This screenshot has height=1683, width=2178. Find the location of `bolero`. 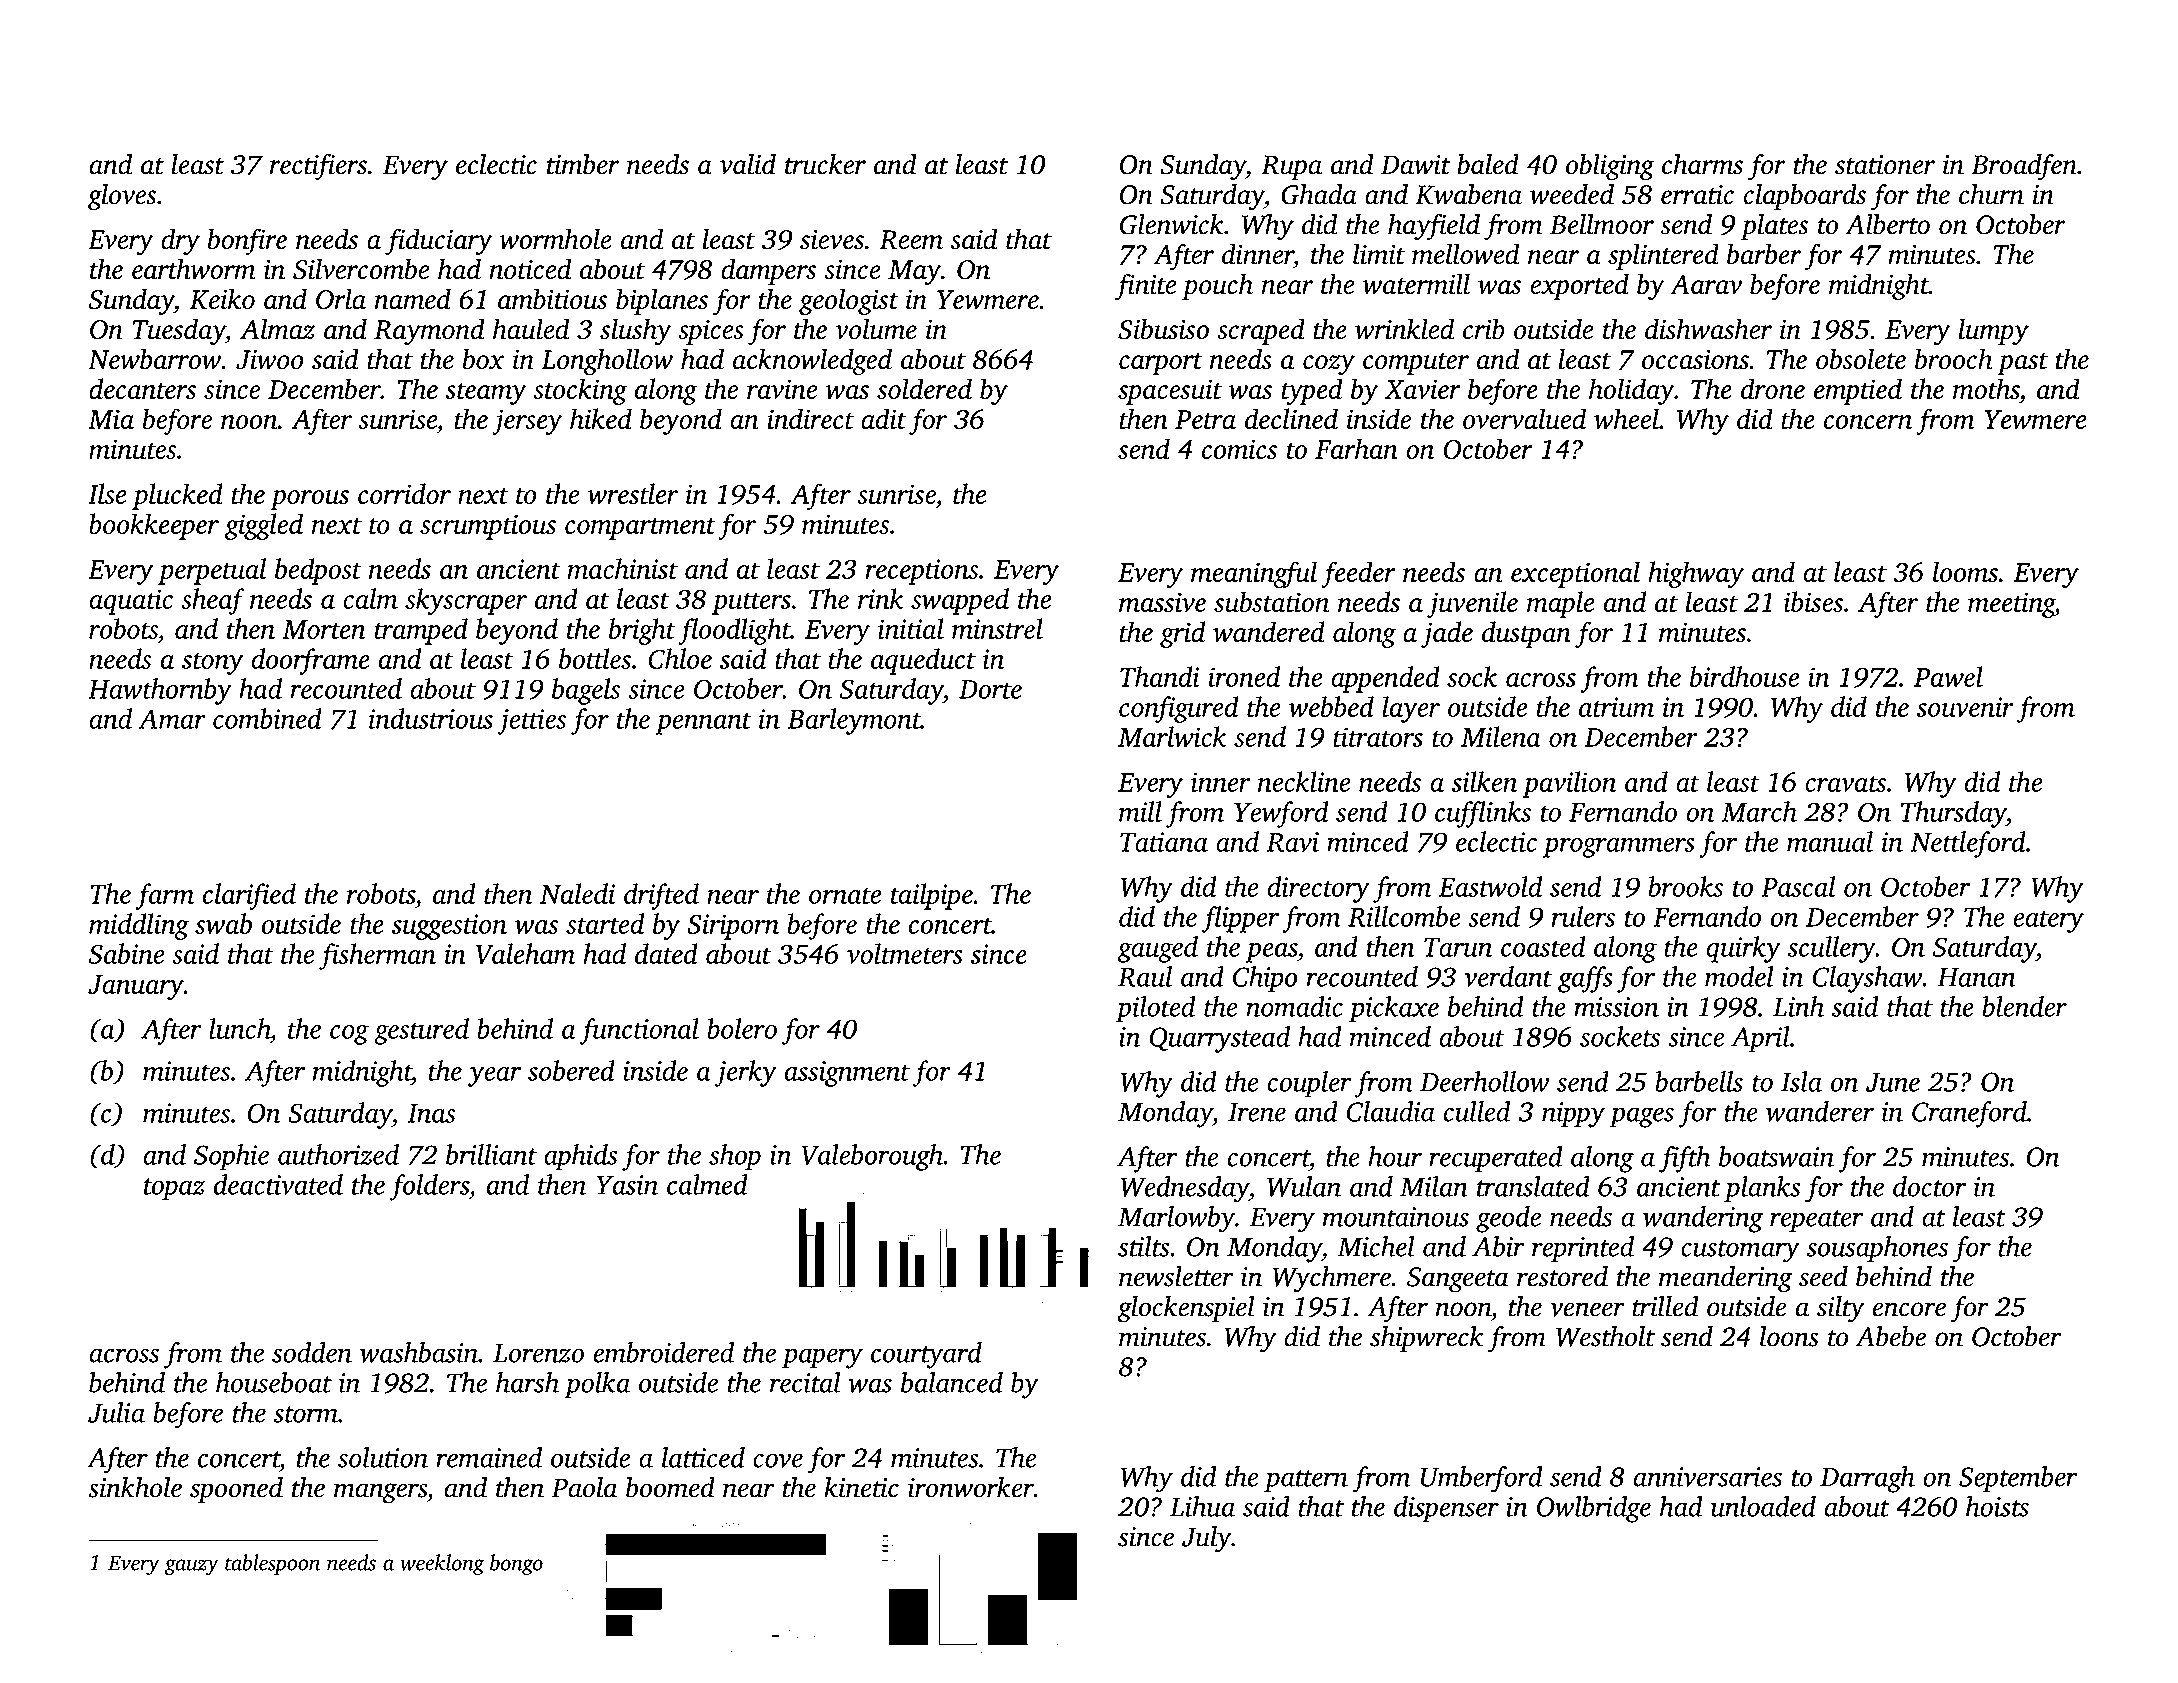

bolero is located at coordinates (742, 1028).
